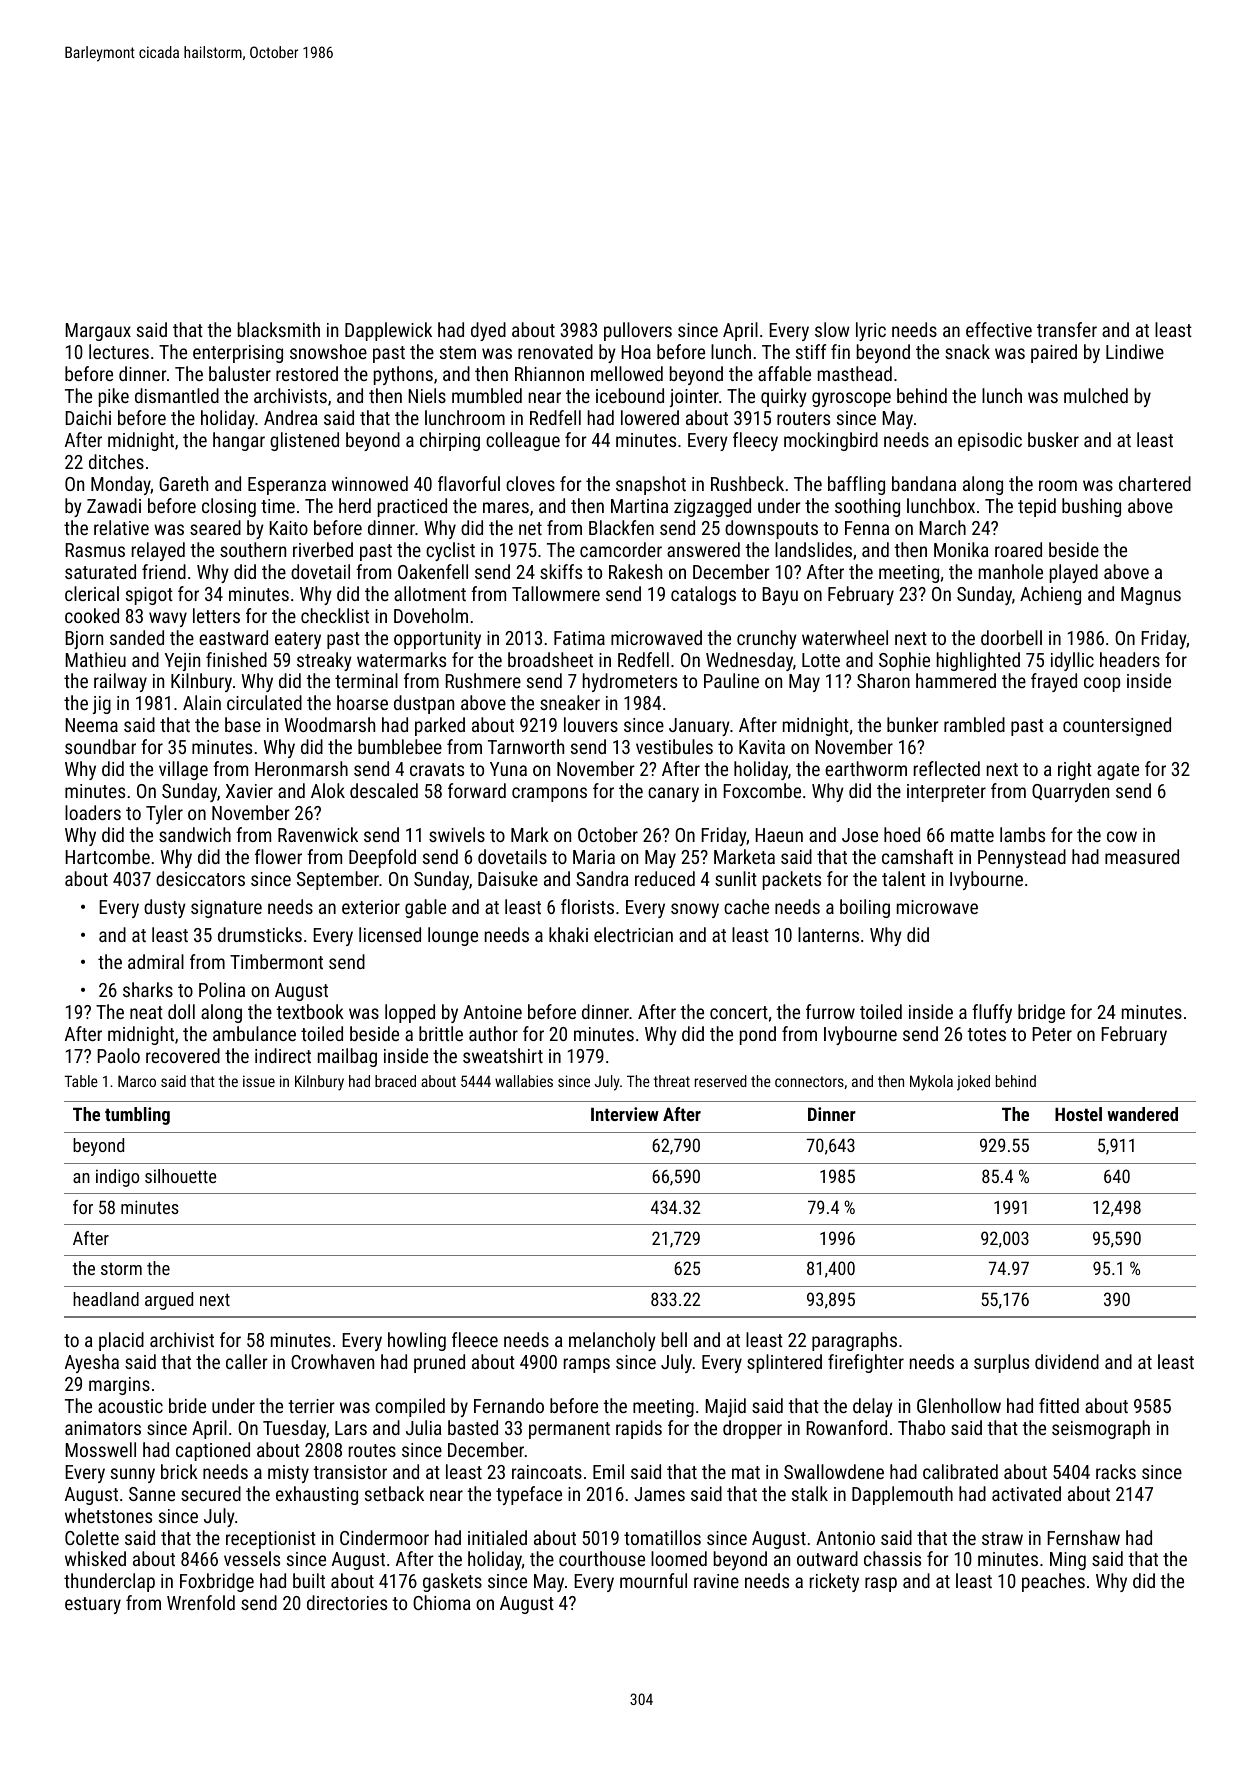  Describe the element at coordinates (259, 1081) in the screenshot. I see `issue` at that location.
